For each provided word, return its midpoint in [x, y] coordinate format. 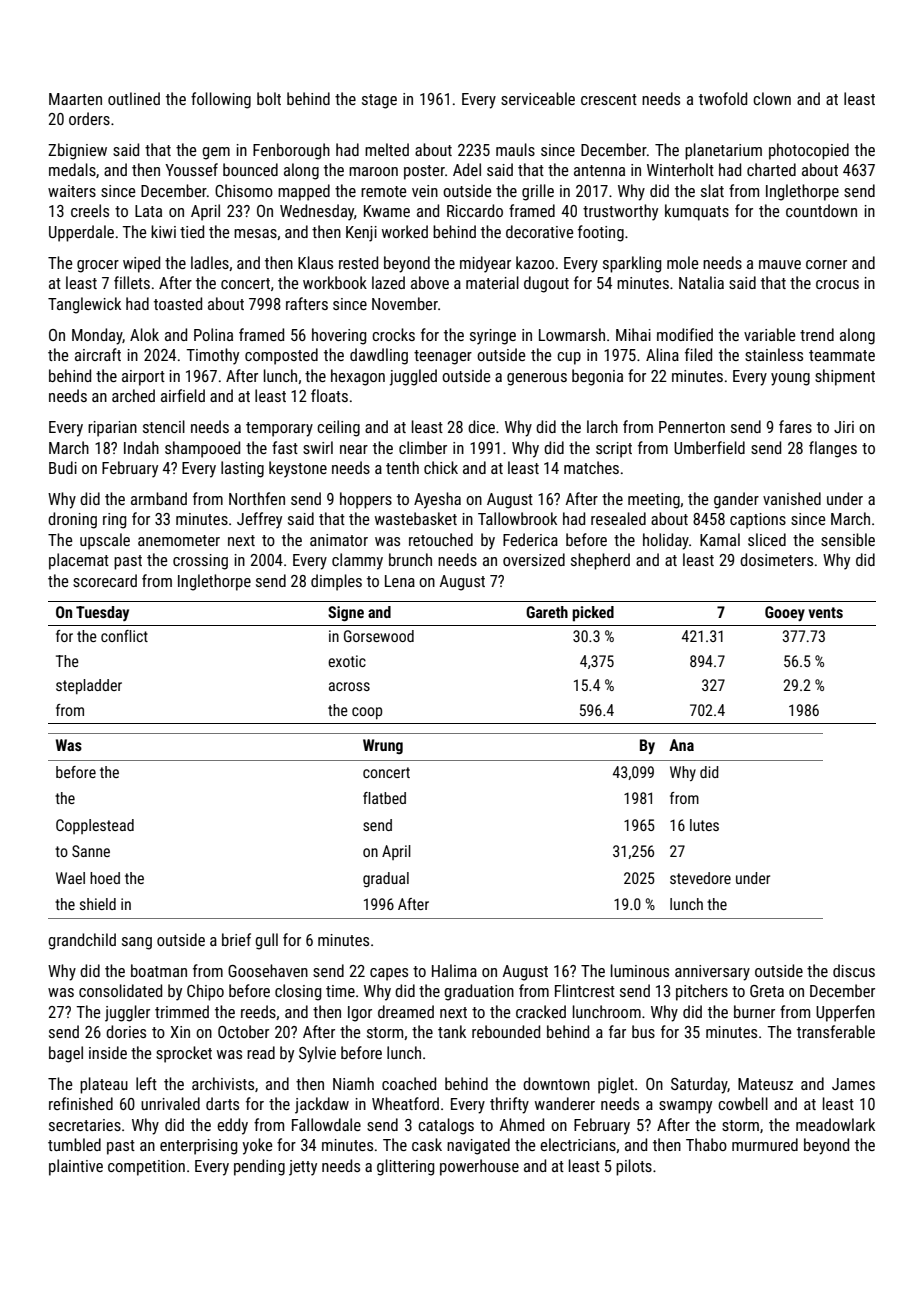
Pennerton [692, 427]
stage [379, 101]
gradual [386, 879]
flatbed [384, 798]
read [261, 1052]
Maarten [75, 99]
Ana [681, 745]
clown [772, 98]
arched [133, 395]
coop [367, 713]
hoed [105, 878]
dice [481, 426]
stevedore [700, 878]
